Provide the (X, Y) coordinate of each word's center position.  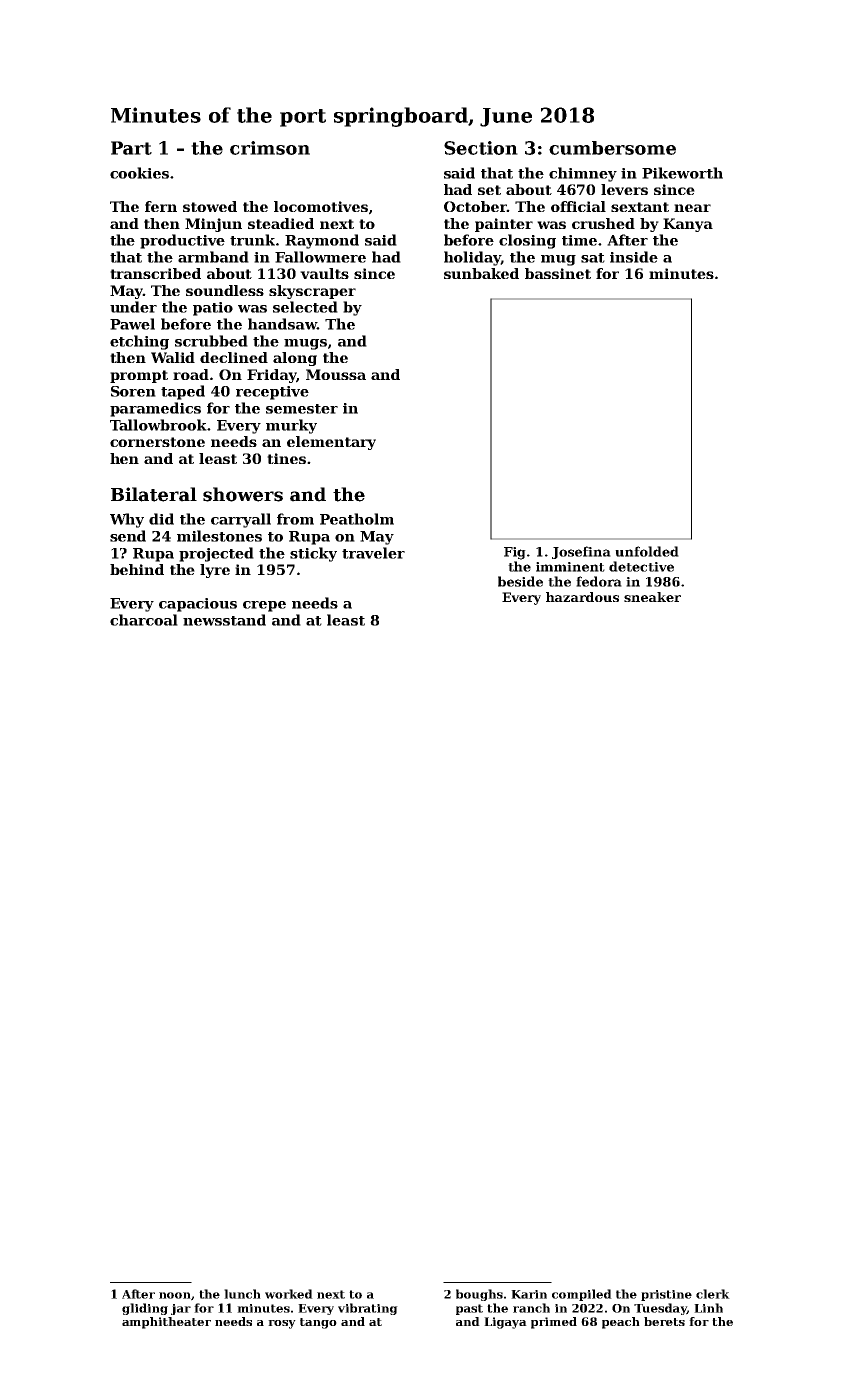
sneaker (652, 597)
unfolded (647, 551)
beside (520, 581)
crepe (264, 606)
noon (175, 1295)
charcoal (144, 620)
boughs (479, 1295)
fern (161, 206)
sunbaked (481, 273)
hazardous (582, 597)
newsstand (224, 620)
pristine (666, 1295)
